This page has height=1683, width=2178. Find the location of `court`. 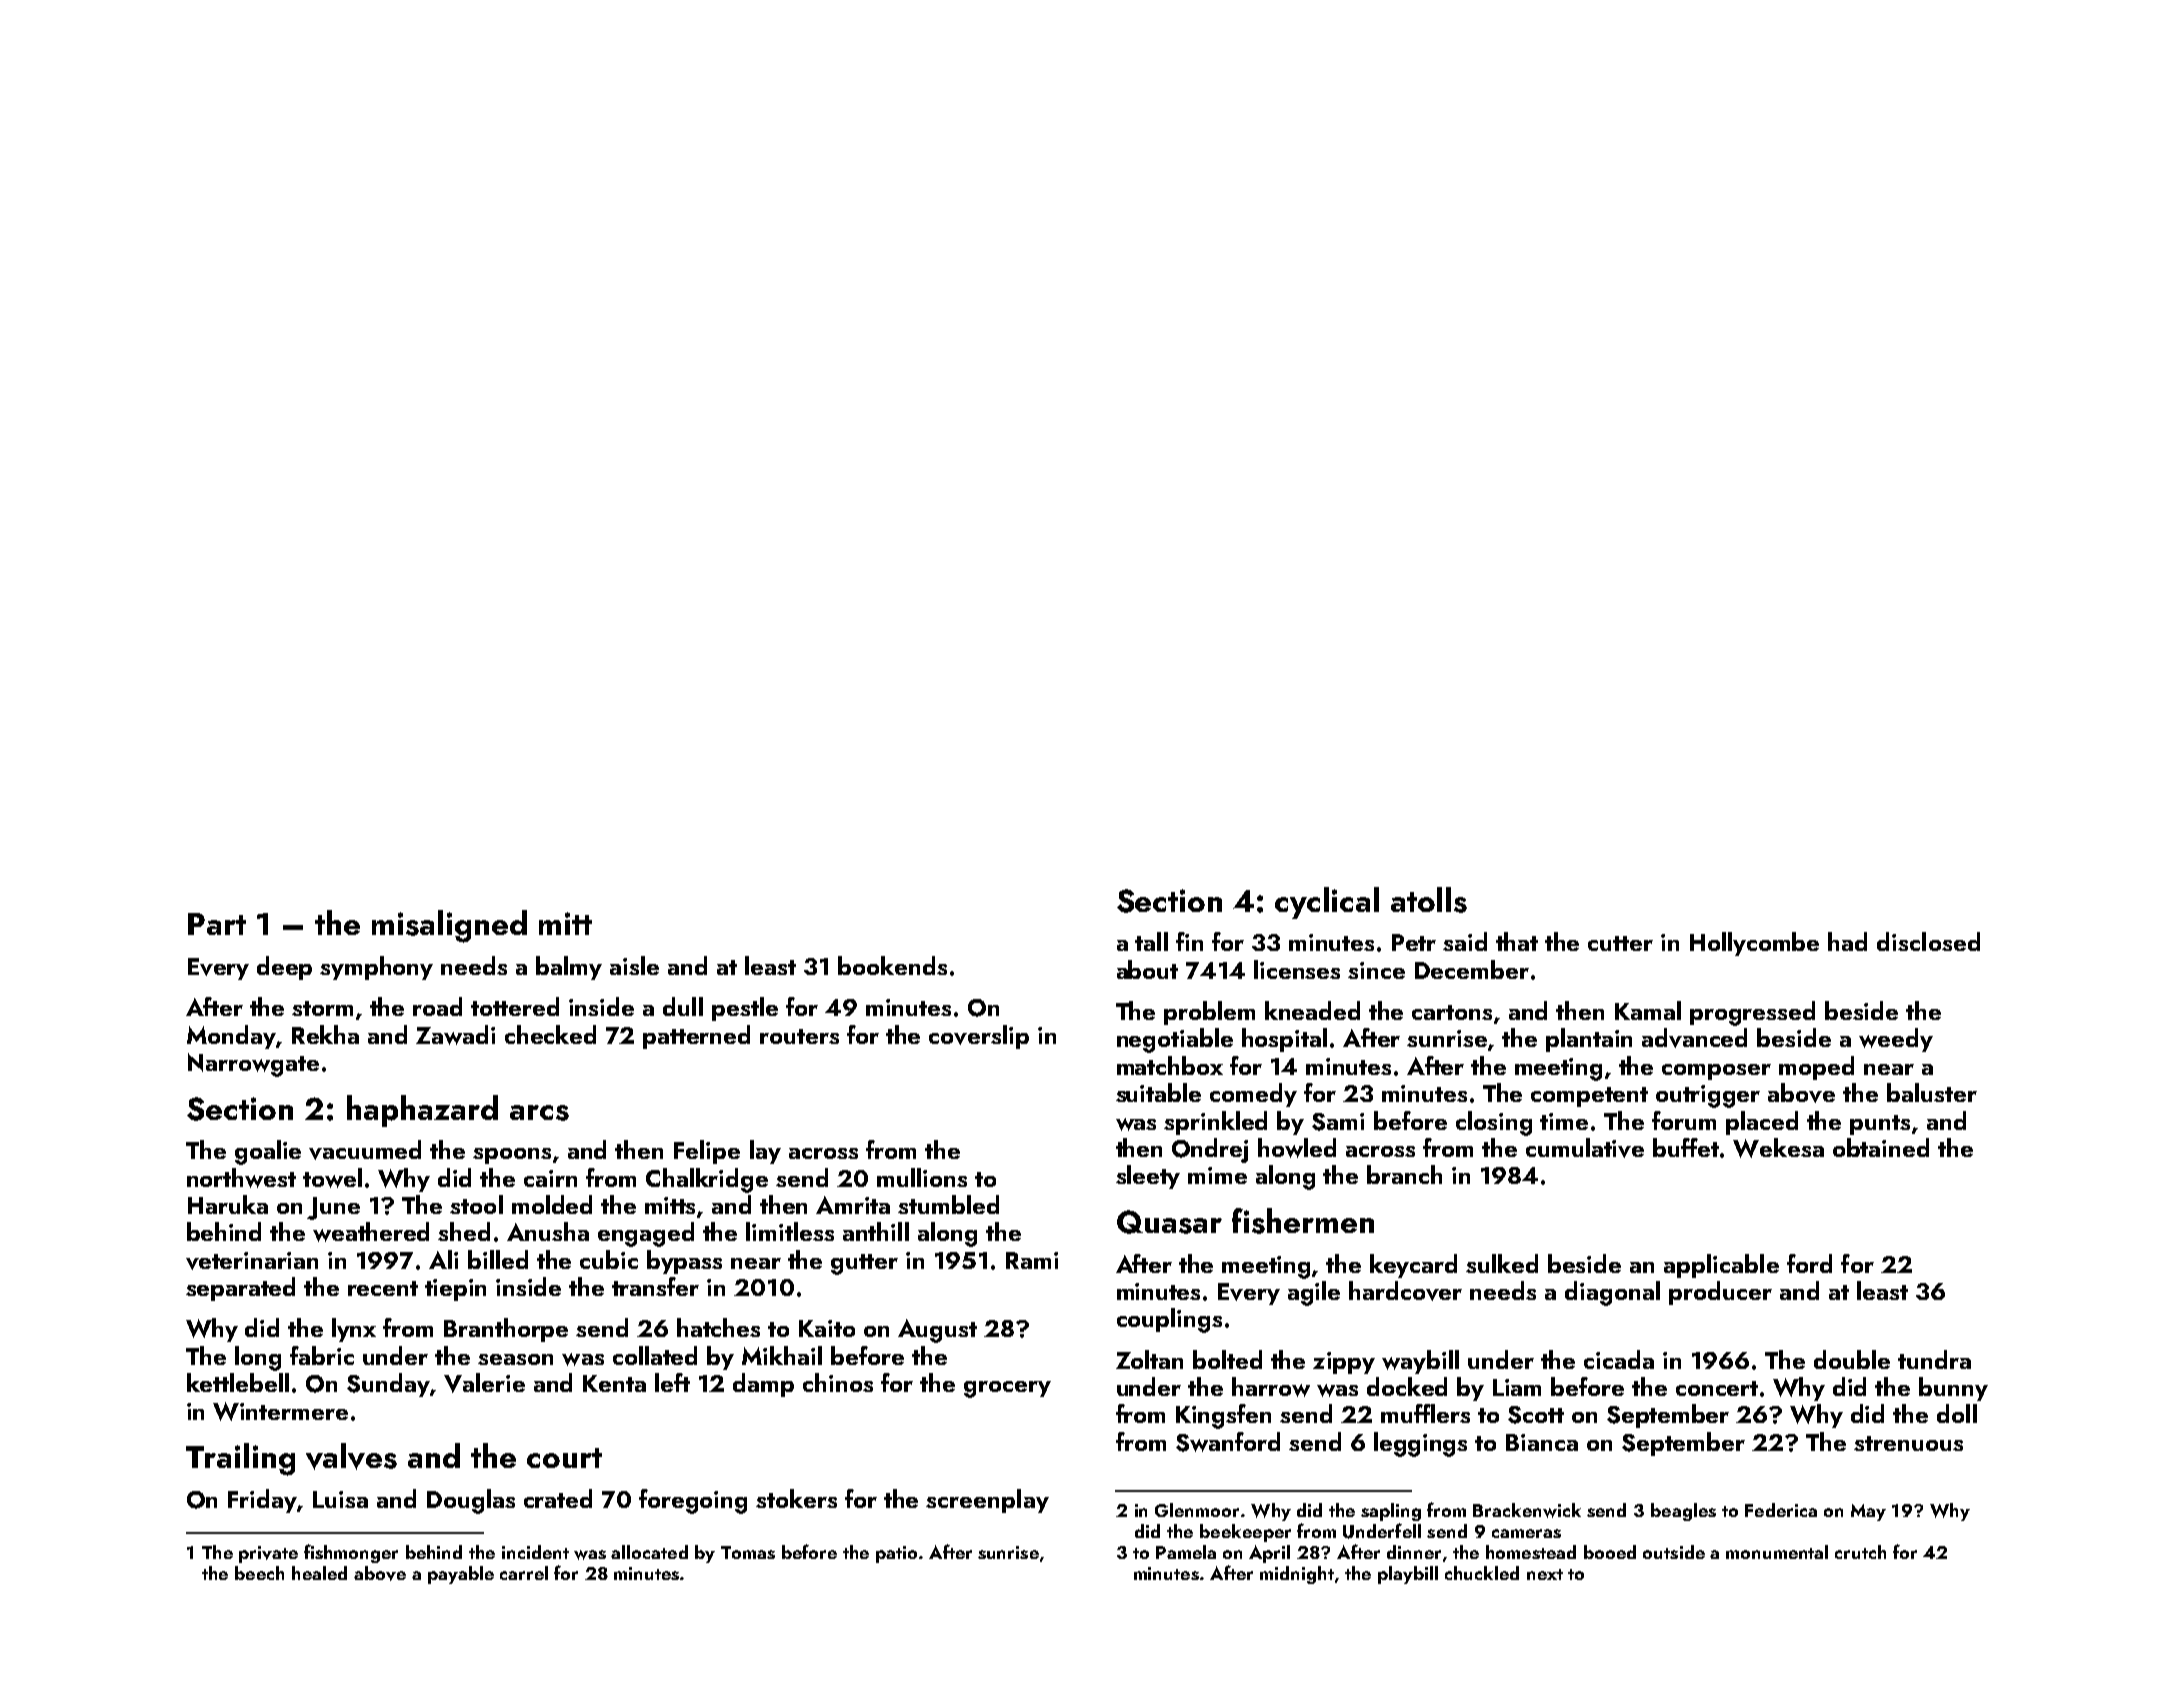

court is located at coordinates (564, 1458).
